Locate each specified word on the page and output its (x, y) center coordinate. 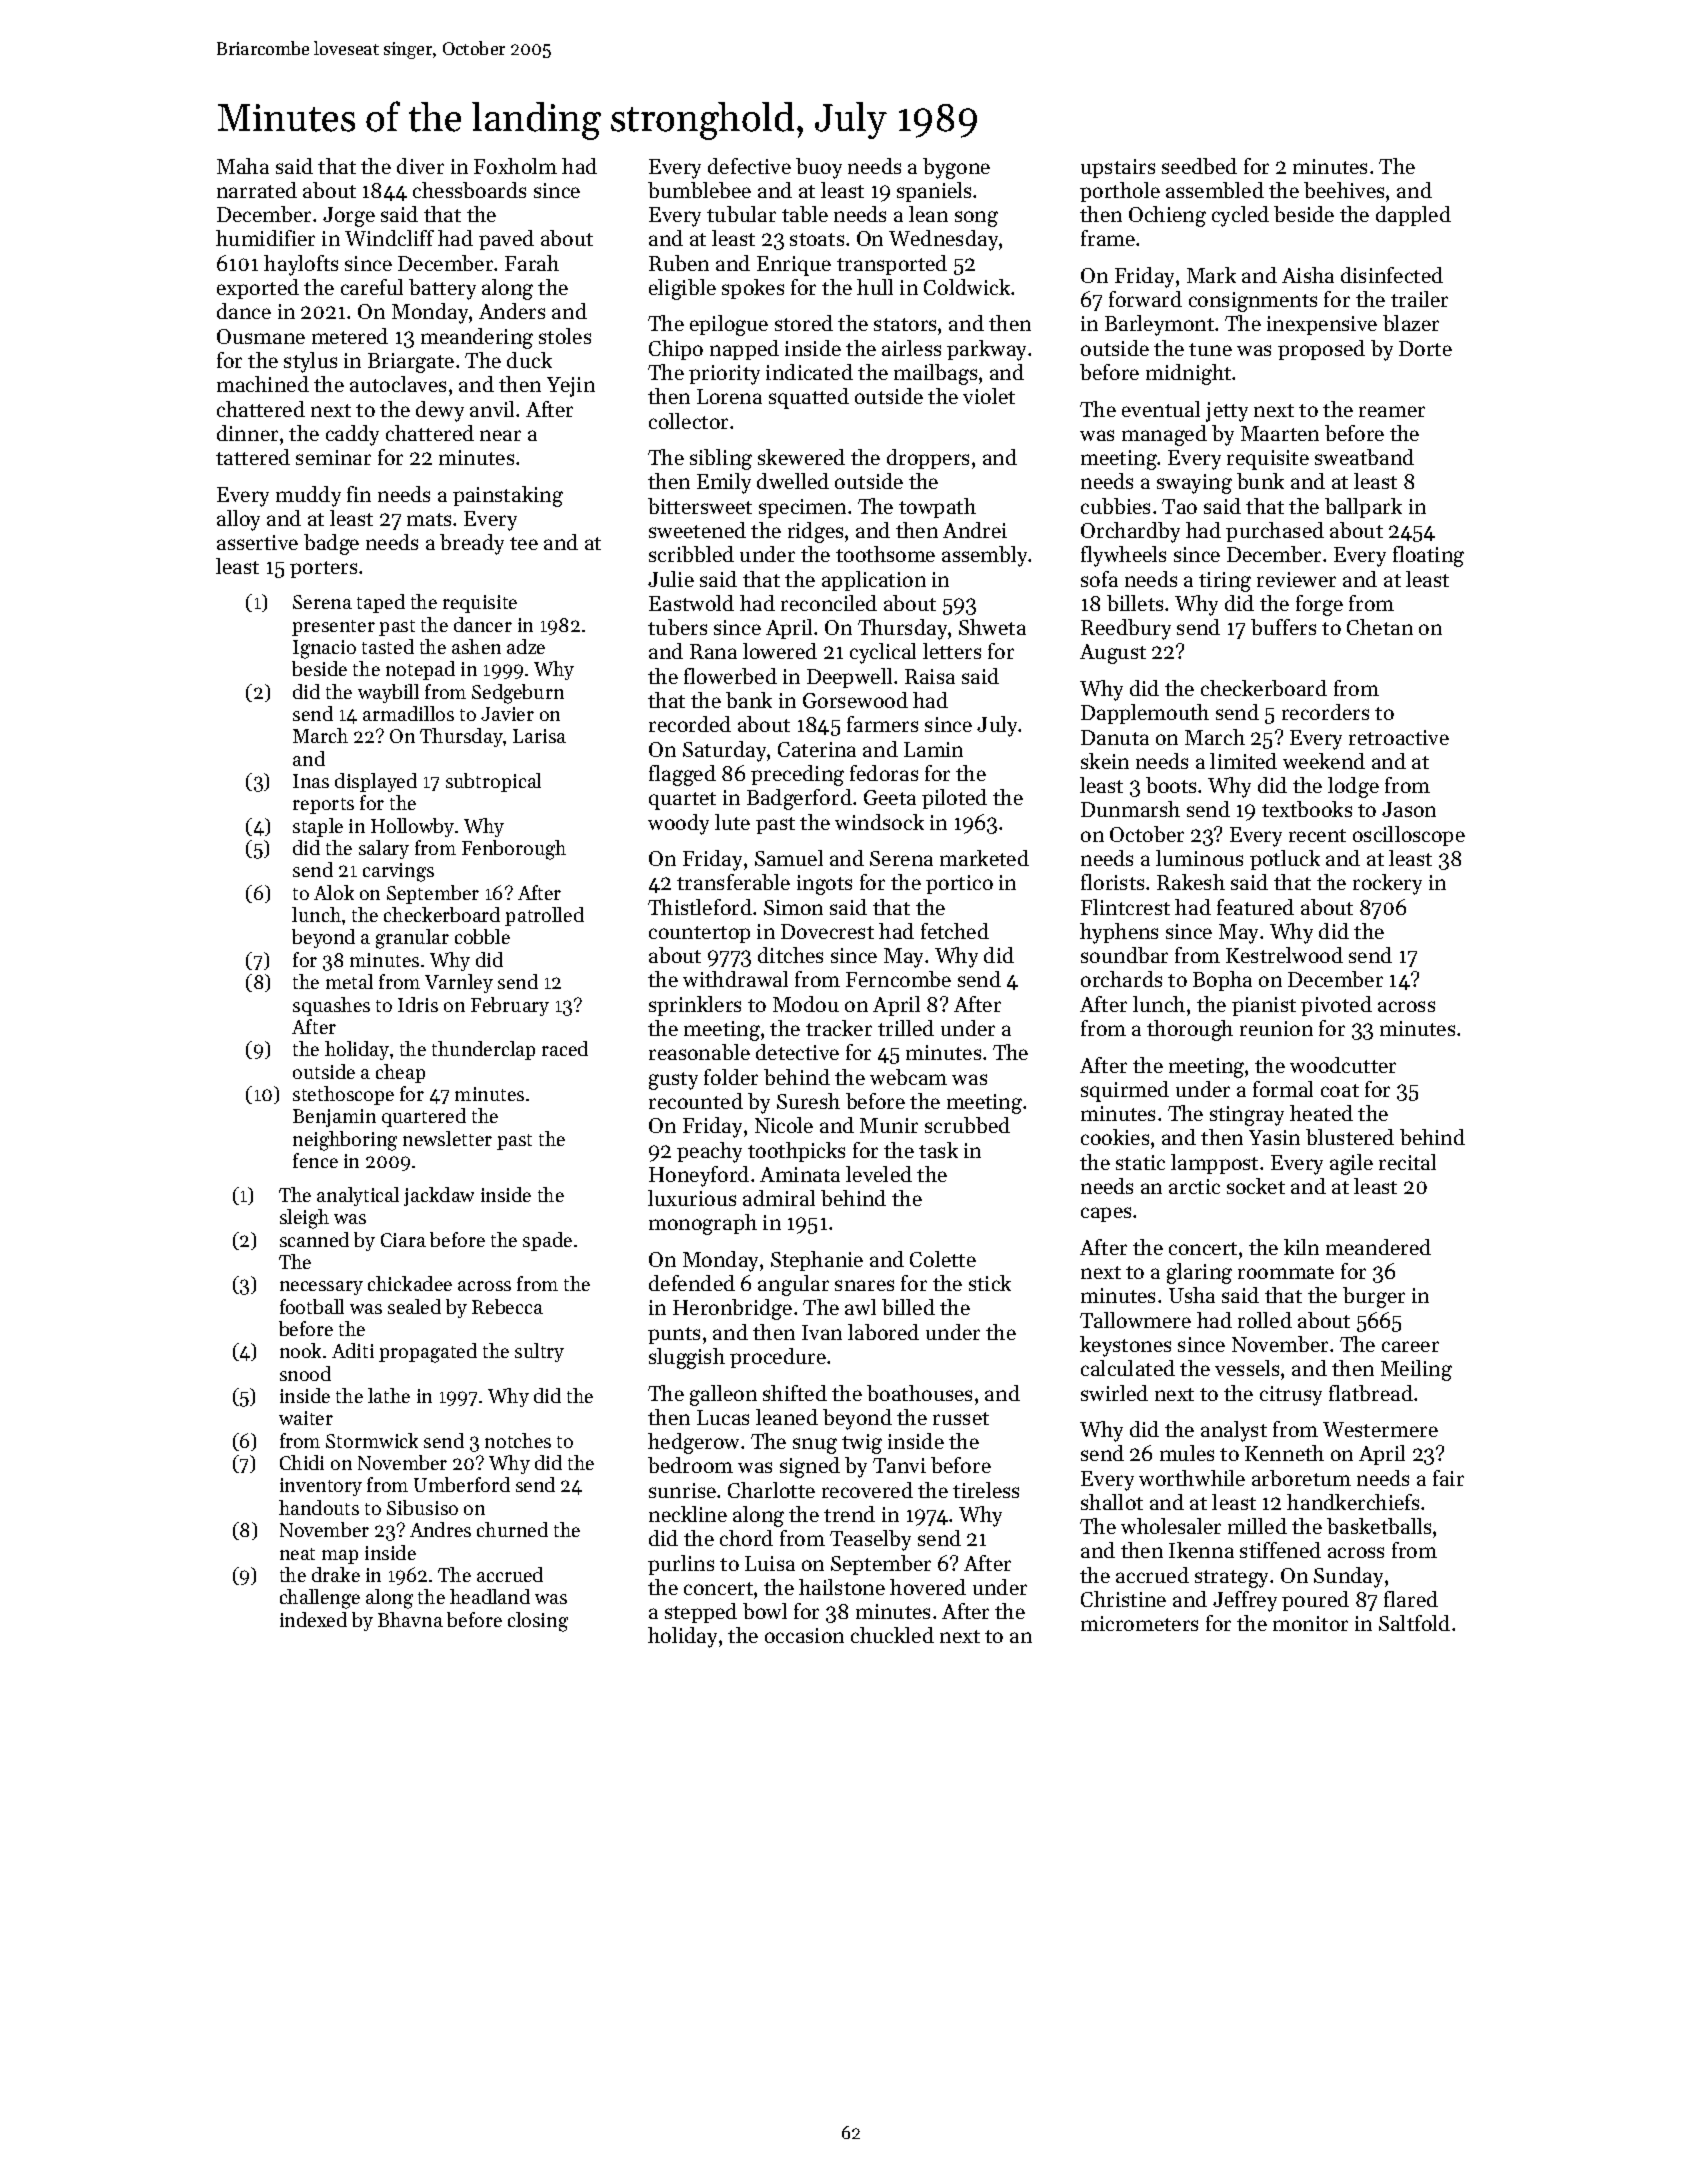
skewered (801, 457)
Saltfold (1414, 1623)
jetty (1227, 412)
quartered (424, 1117)
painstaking (508, 496)
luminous (1199, 858)
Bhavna (410, 1619)
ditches (790, 955)
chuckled (892, 1635)
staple (318, 827)
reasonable (699, 1052)
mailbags (935, 374)
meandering (477, 338)
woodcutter (1343, 1065)
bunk (1260, 481)
